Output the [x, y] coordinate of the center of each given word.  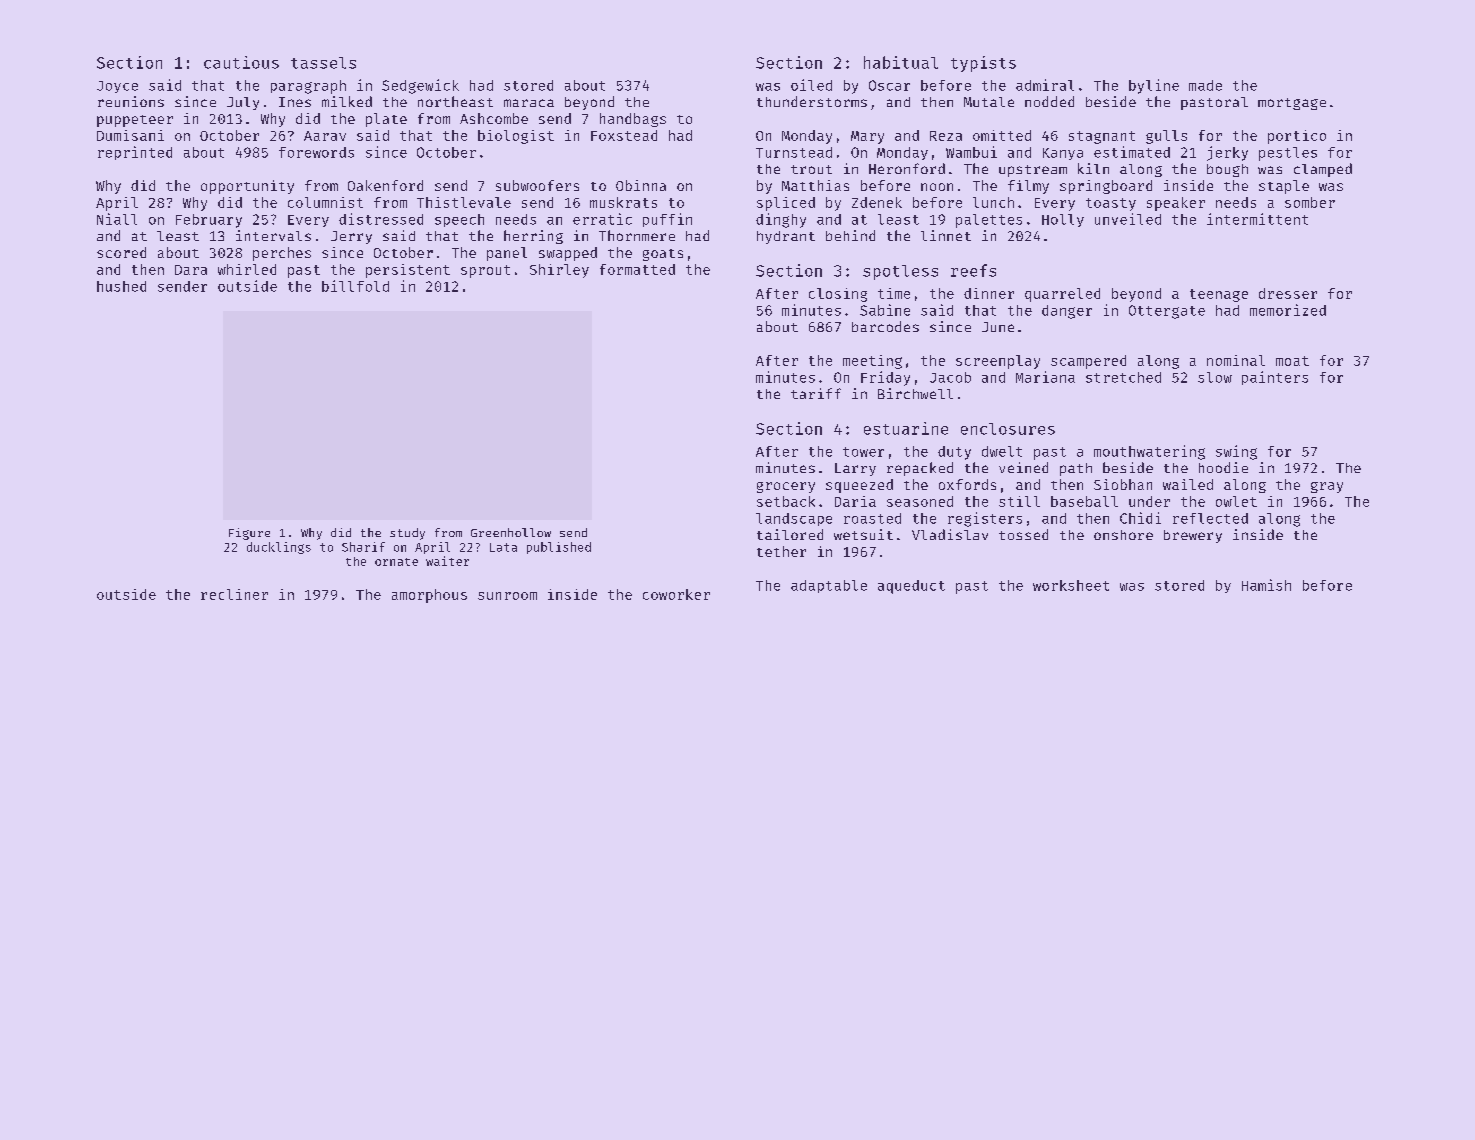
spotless [900, 272]
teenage [1219, 295]
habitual [901, 62]
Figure [249, 534]
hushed [121, 286]
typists [983, 64]
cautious [241, 62]
